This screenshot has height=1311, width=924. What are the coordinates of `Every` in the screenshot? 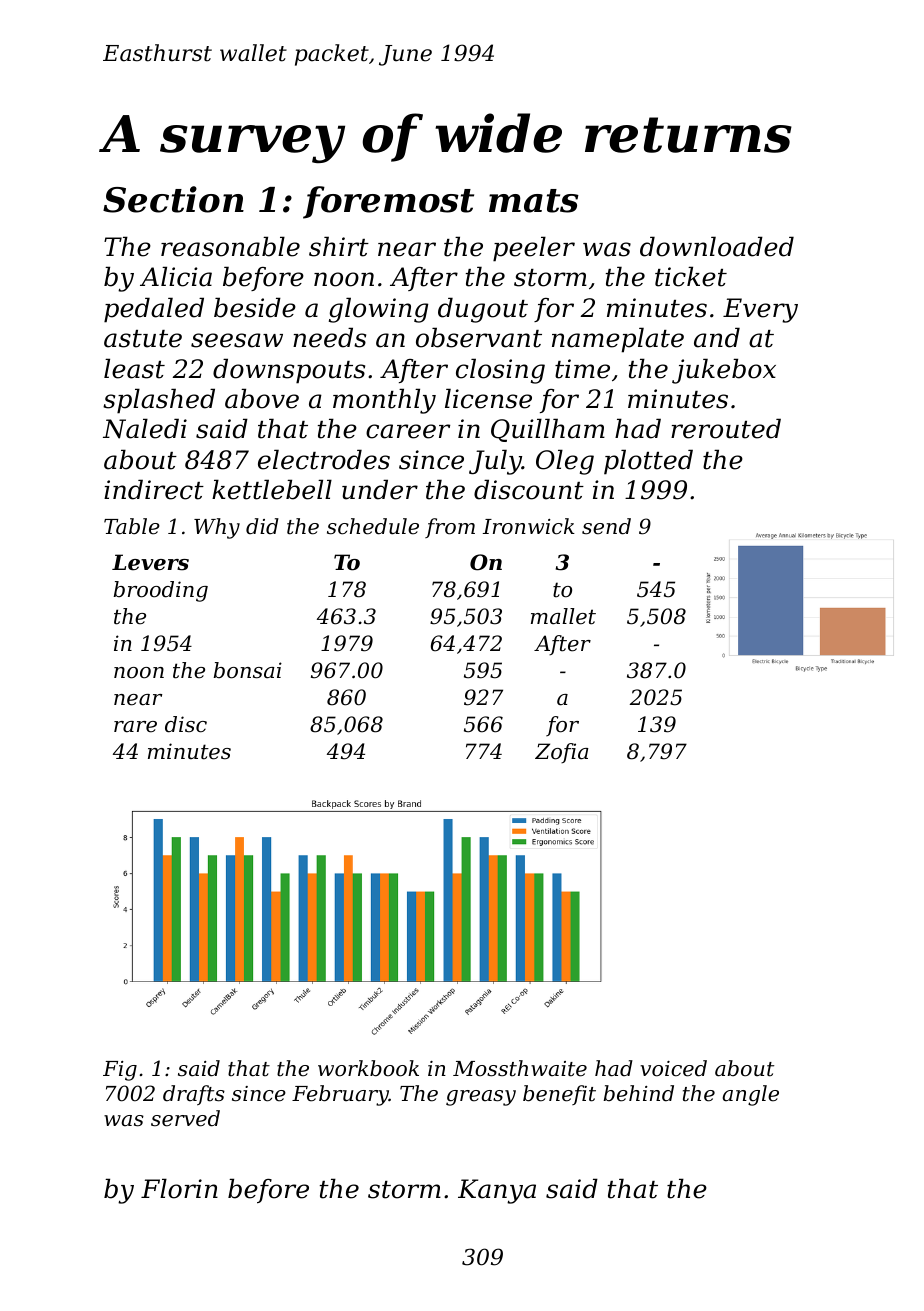 It's located at (760, 310).
